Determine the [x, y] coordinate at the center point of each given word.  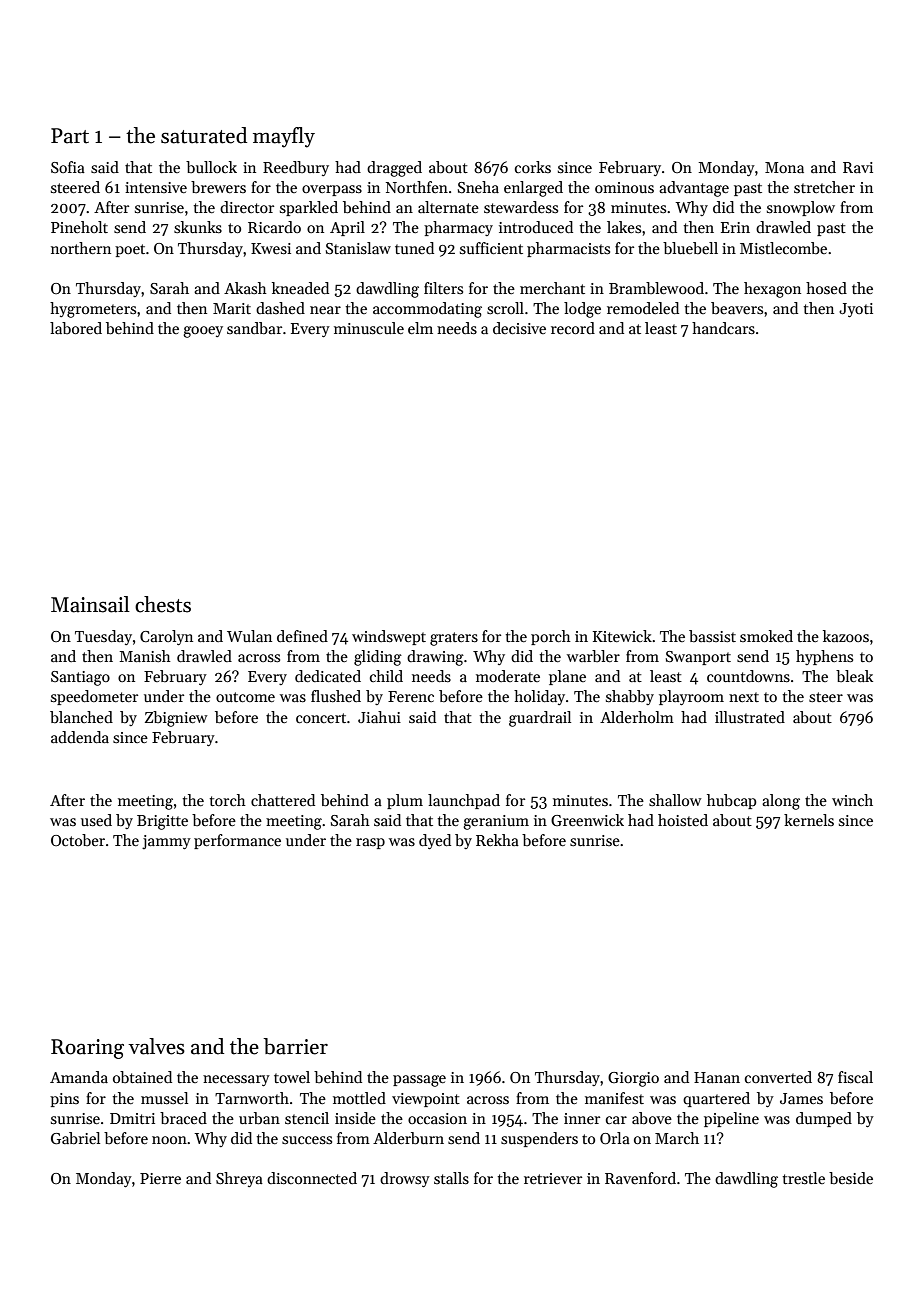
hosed [826, 288]
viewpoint [426, 1100]
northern [81, 248]
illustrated [750, 717]
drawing [435, 658]
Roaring [87, 1049]
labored [76, 328]
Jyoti [856, 310]
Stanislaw [358, 248]
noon [169, 1140]
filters [443, 288]
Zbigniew [176, 719]
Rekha [497, 840]
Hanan [717, 1077]
